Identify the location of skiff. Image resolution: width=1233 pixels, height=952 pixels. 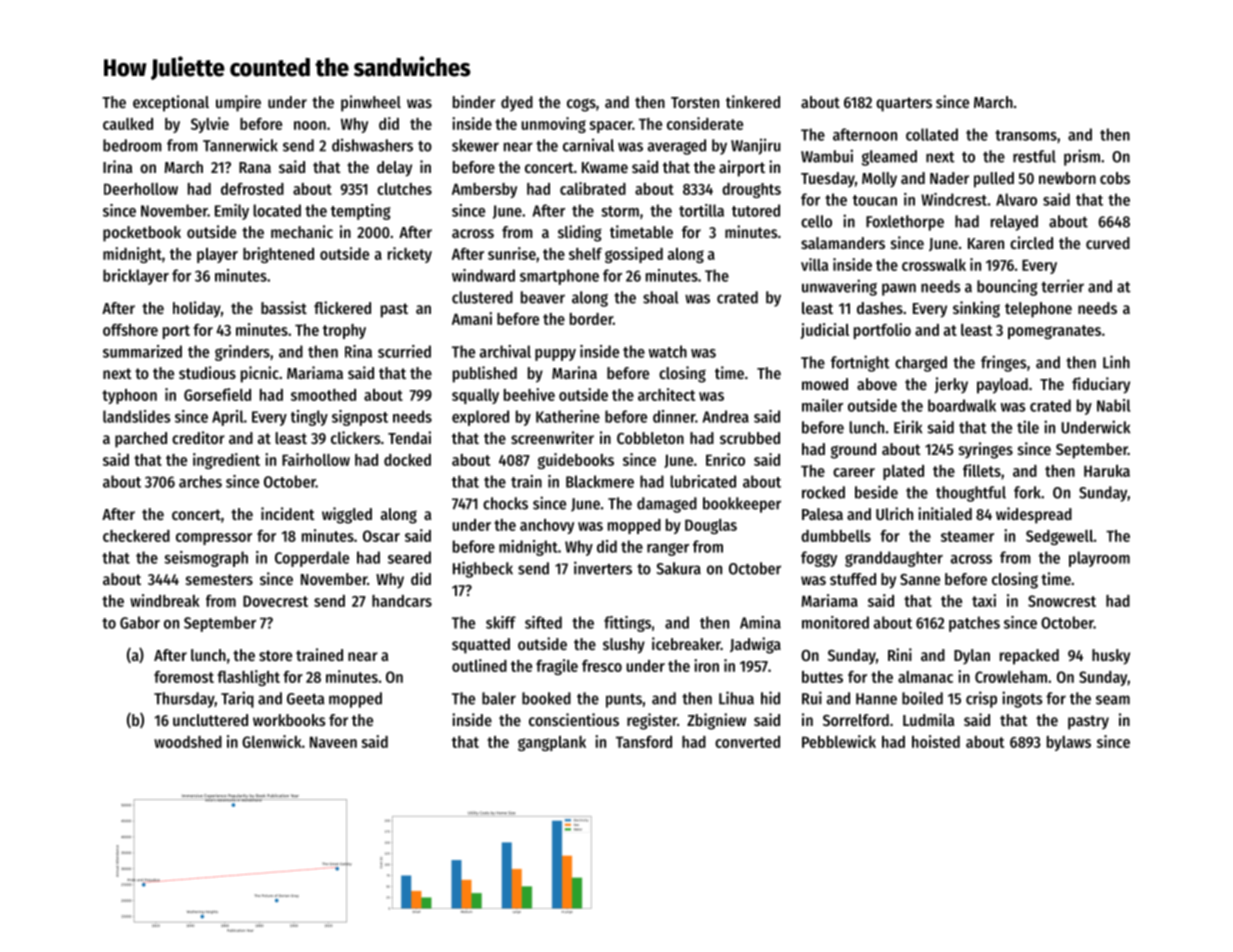
(501, 622).
